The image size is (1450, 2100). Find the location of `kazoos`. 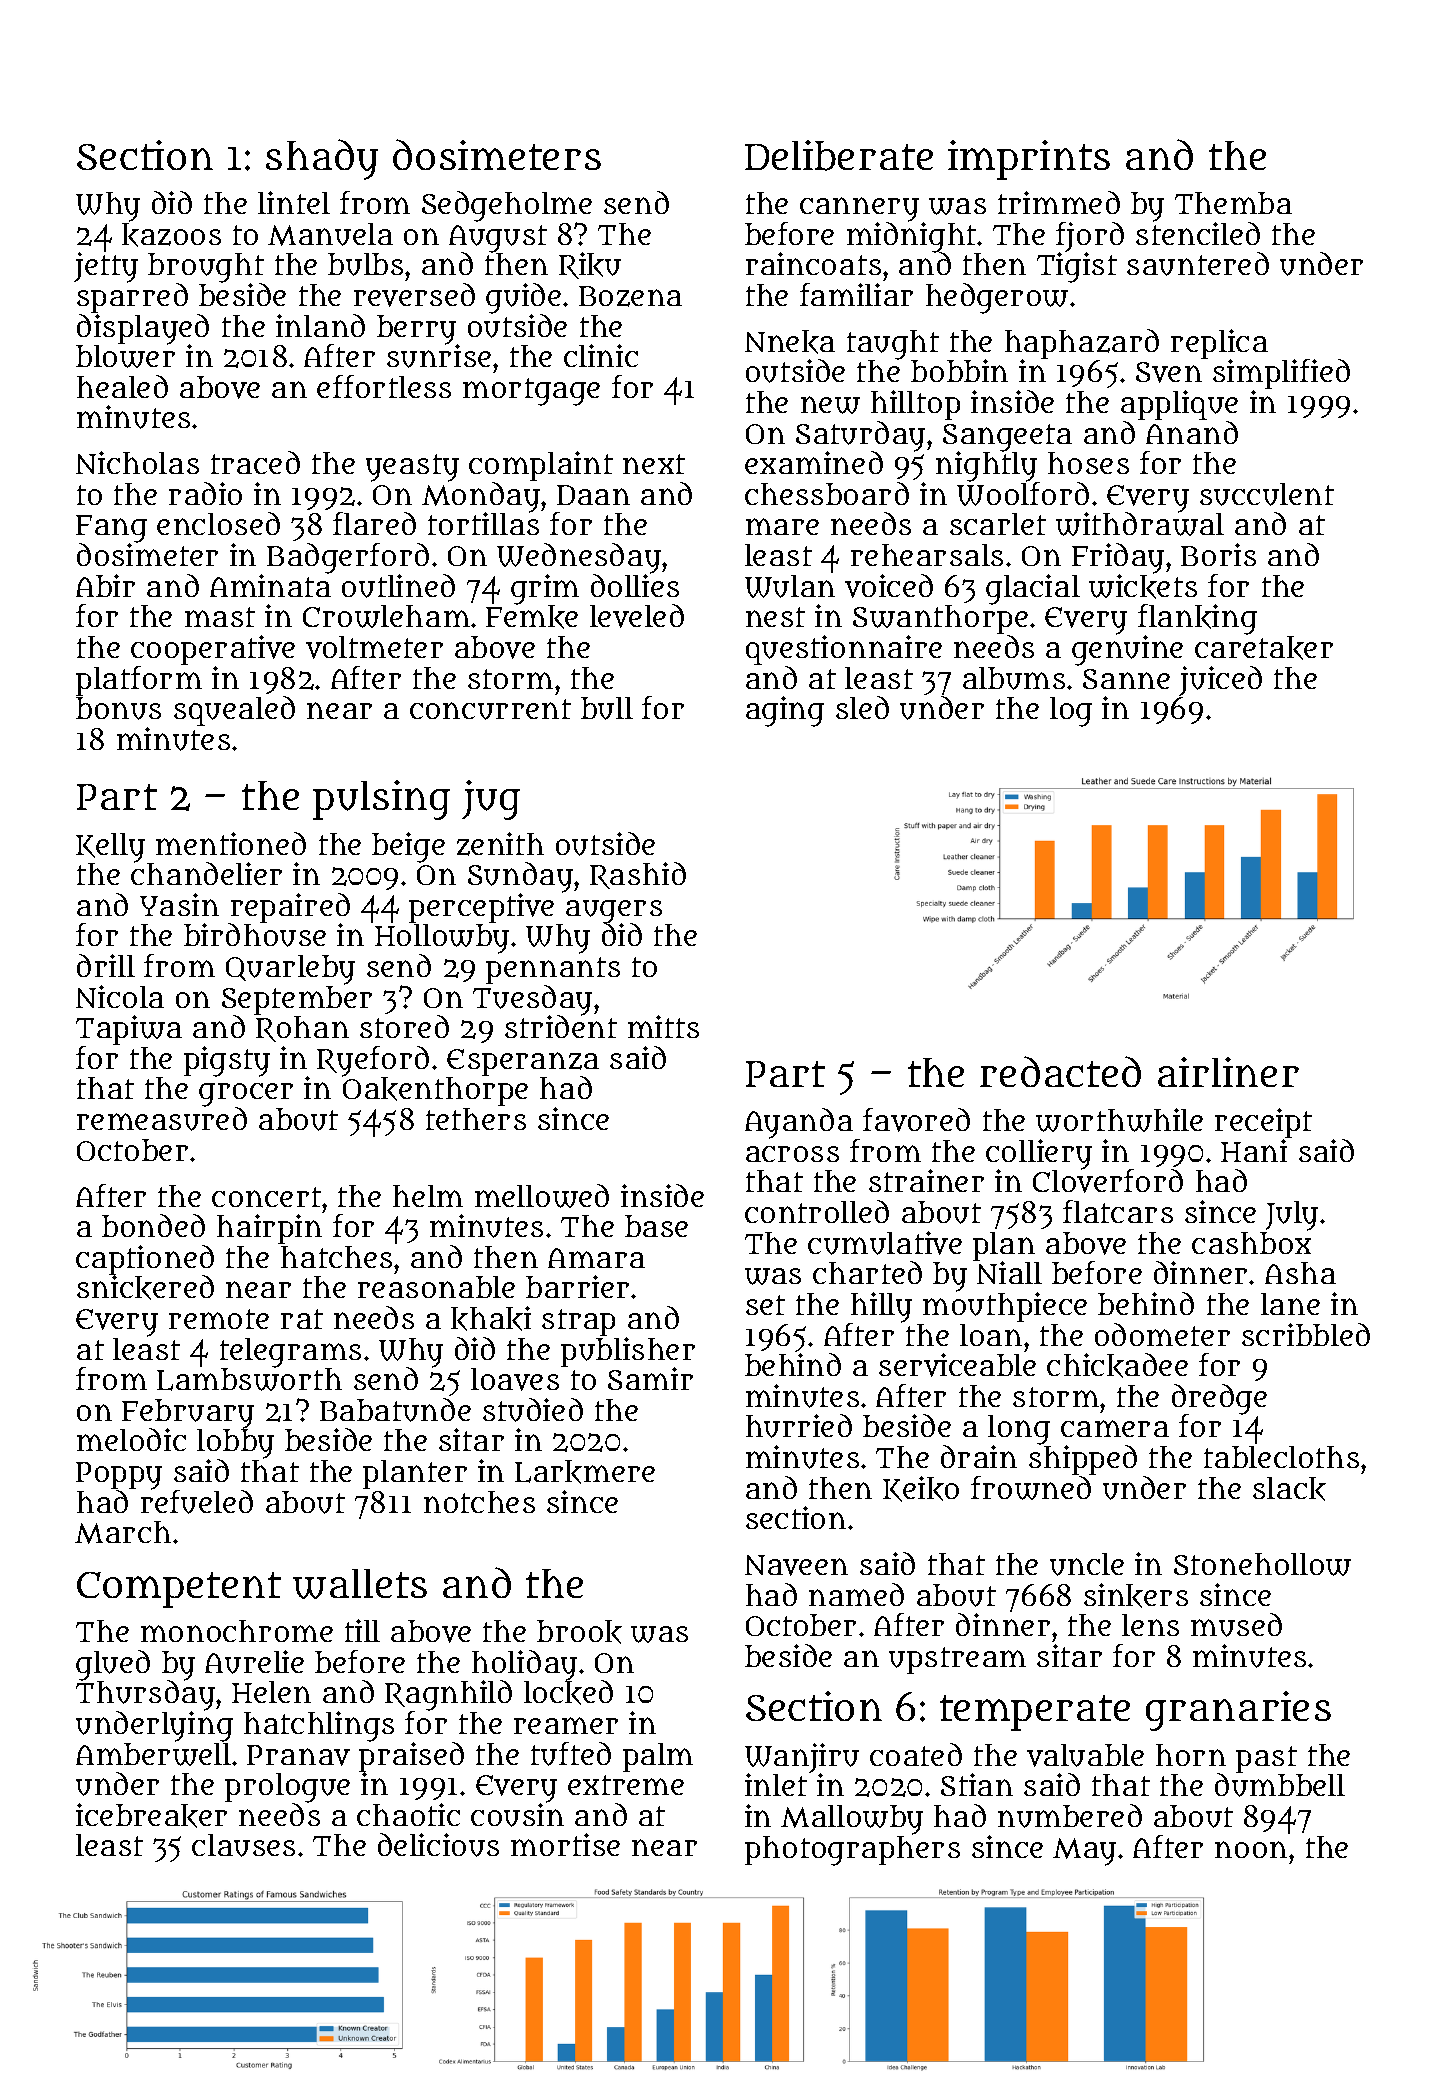

kazoos is located at coordinates (171, 235).
